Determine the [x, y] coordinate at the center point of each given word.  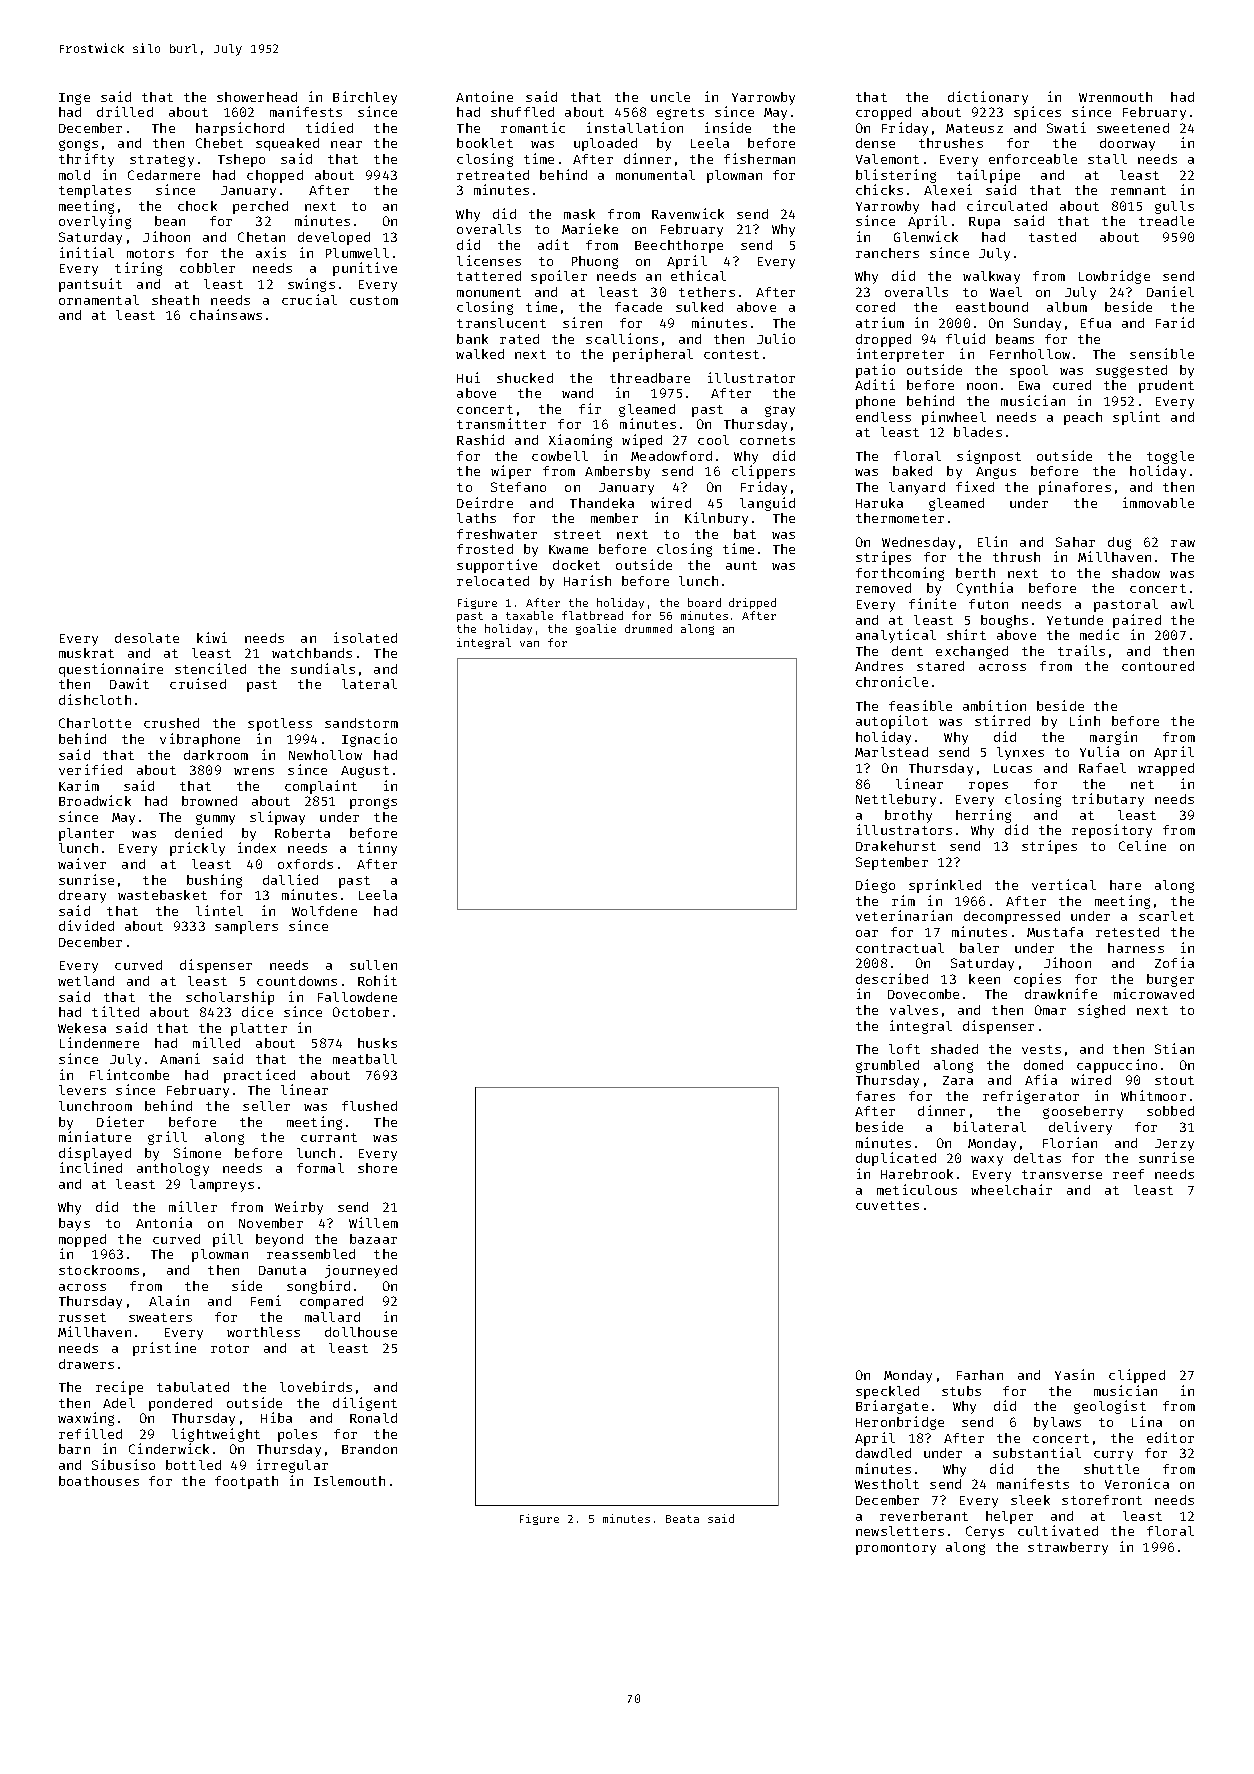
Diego [875, 886]
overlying [95, 222]
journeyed [361, 1271]
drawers [86, 1364]
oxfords [305, 864]
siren [582, 322]
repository [1112, 831]
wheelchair [1011, 1189]
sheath [175, 300]
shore [377, 1168]
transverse [1062, 1174]
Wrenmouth [1115, 97]
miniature [95, 1136]
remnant [1138, 190]
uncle [670, 97]
